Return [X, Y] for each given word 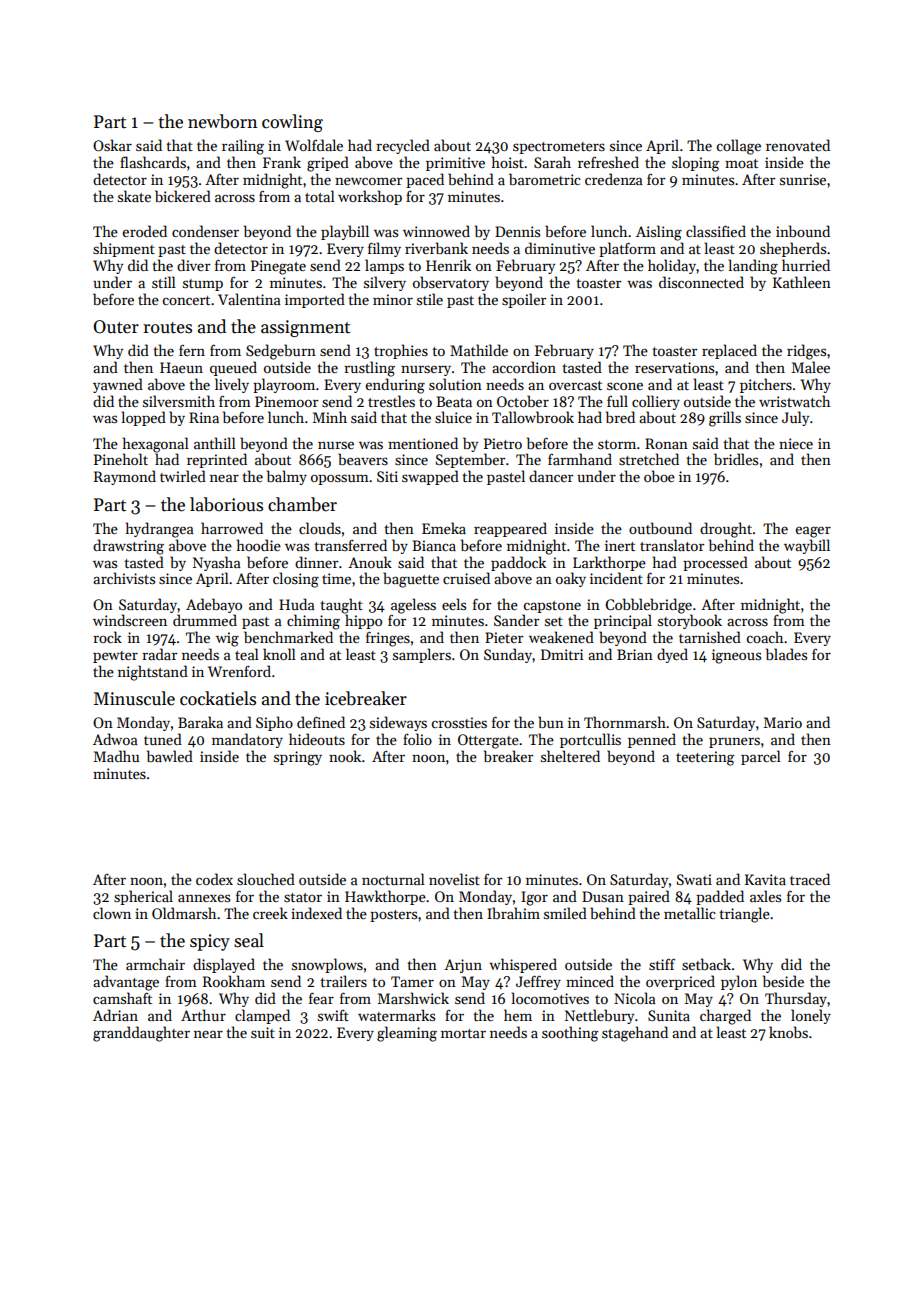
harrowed [232, 528]
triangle [744, 915]
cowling [292, 123]
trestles [391, 401]
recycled [403, 146]
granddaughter [141, 1034]
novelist [454, 879]
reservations [674, 367]
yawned [118, 385]
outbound [660, 528]
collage [739, 147]
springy [298, 758]
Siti [387, 476]
